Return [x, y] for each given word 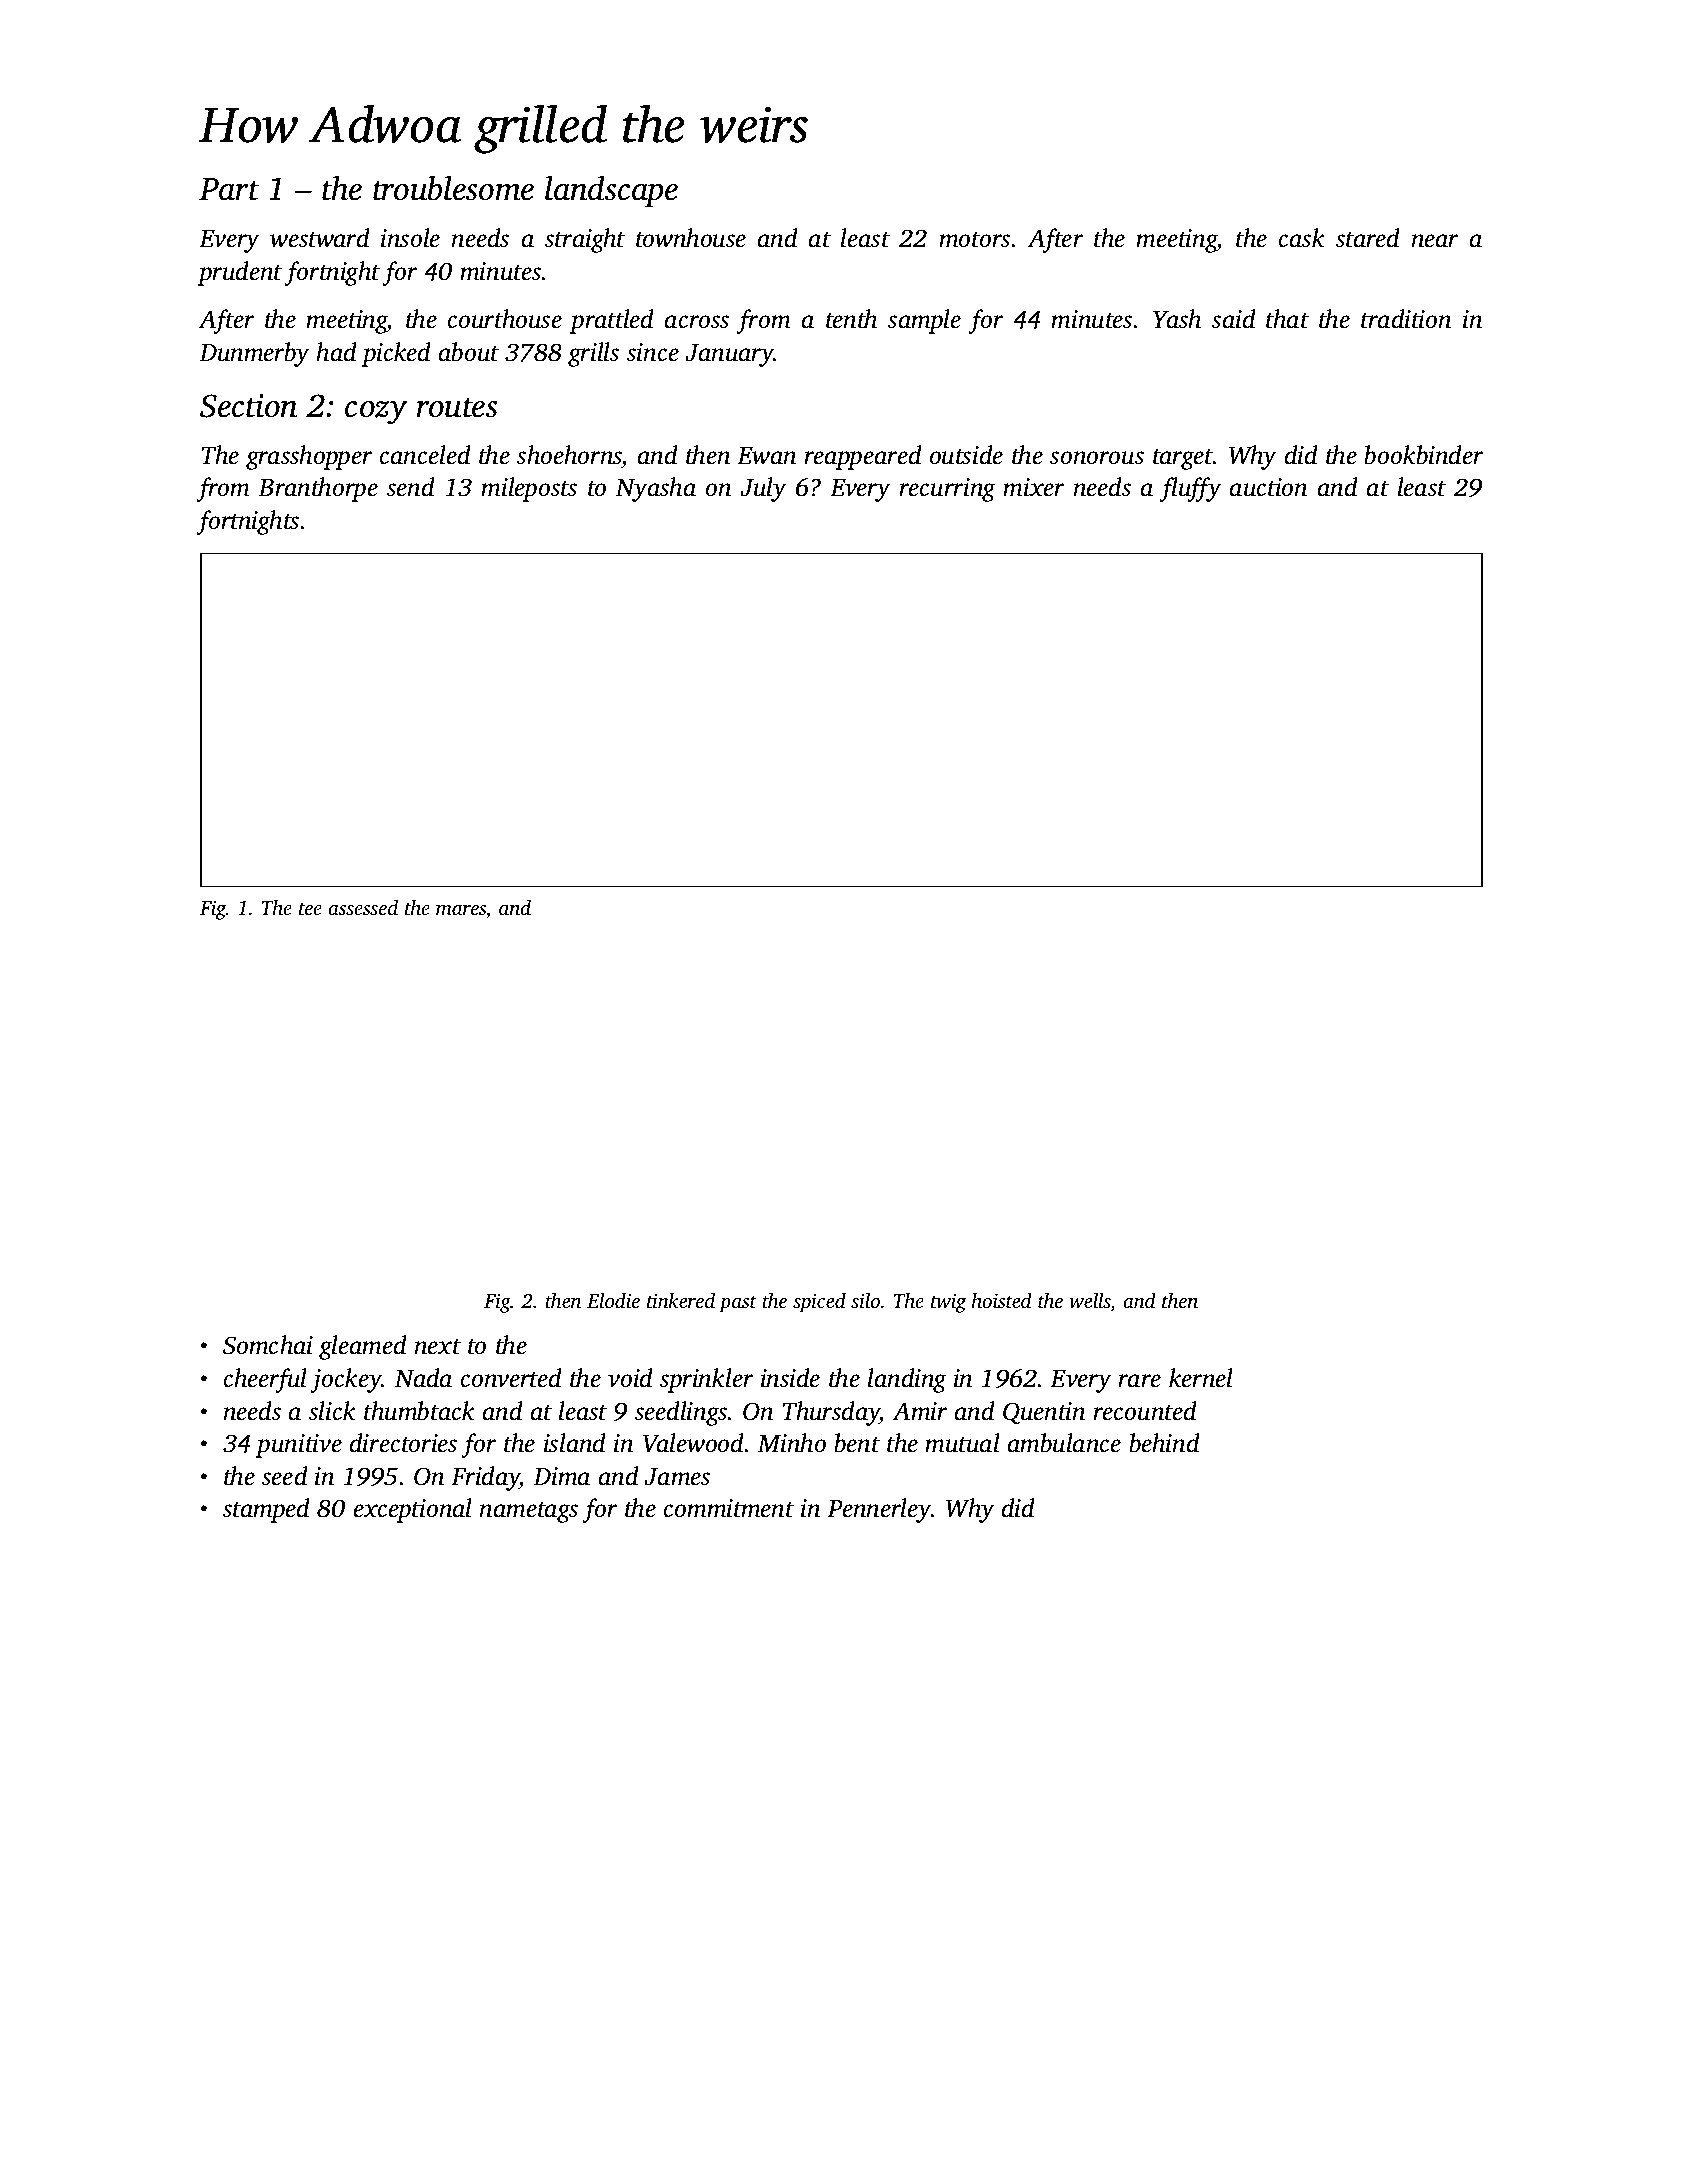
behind [1164, 1443]
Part [229, 189]
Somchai [268, 1345]
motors [974, 240]
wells [1090, 1302]
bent [857, 1443]
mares [461, 910]
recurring [947, 490]
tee [310, 909]
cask [1302, 238]
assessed [363, 907]
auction [1268, 487]
